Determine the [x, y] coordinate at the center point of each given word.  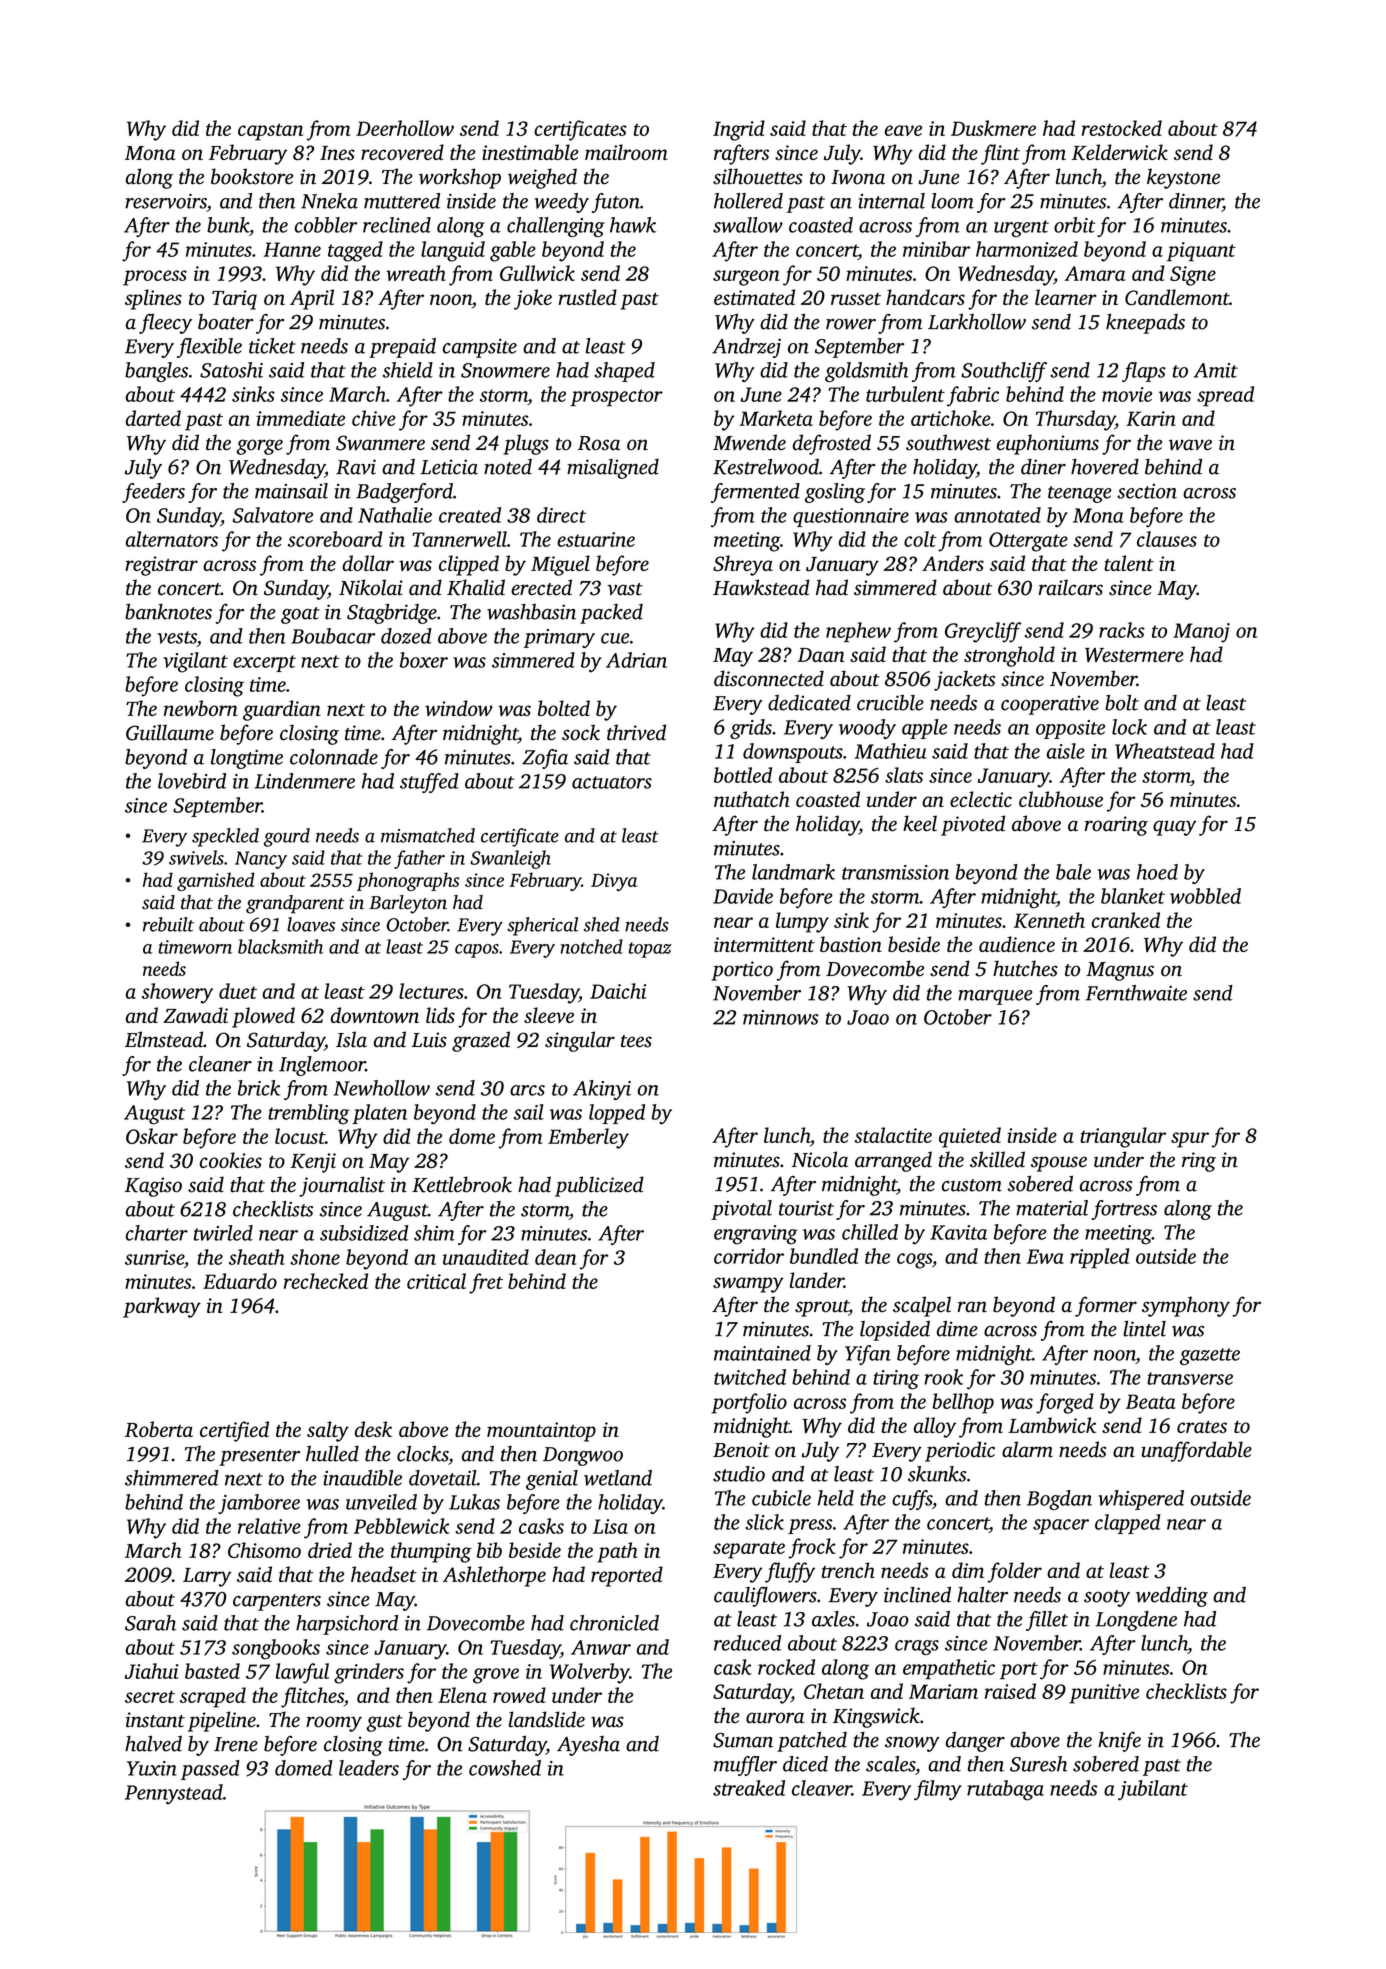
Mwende [749, 442]
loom [952, 201]
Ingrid [739, 130]
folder [1014, 1572]
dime [957, 1329]
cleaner [220, 1064]
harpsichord [347, 1625]
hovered [1105, 467]
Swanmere [380, 443]
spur [1190, 1140]
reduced [747, 1643]
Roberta [159, 1429]
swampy [748, 1285]
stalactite [893, 1135]
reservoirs [166, 201]
